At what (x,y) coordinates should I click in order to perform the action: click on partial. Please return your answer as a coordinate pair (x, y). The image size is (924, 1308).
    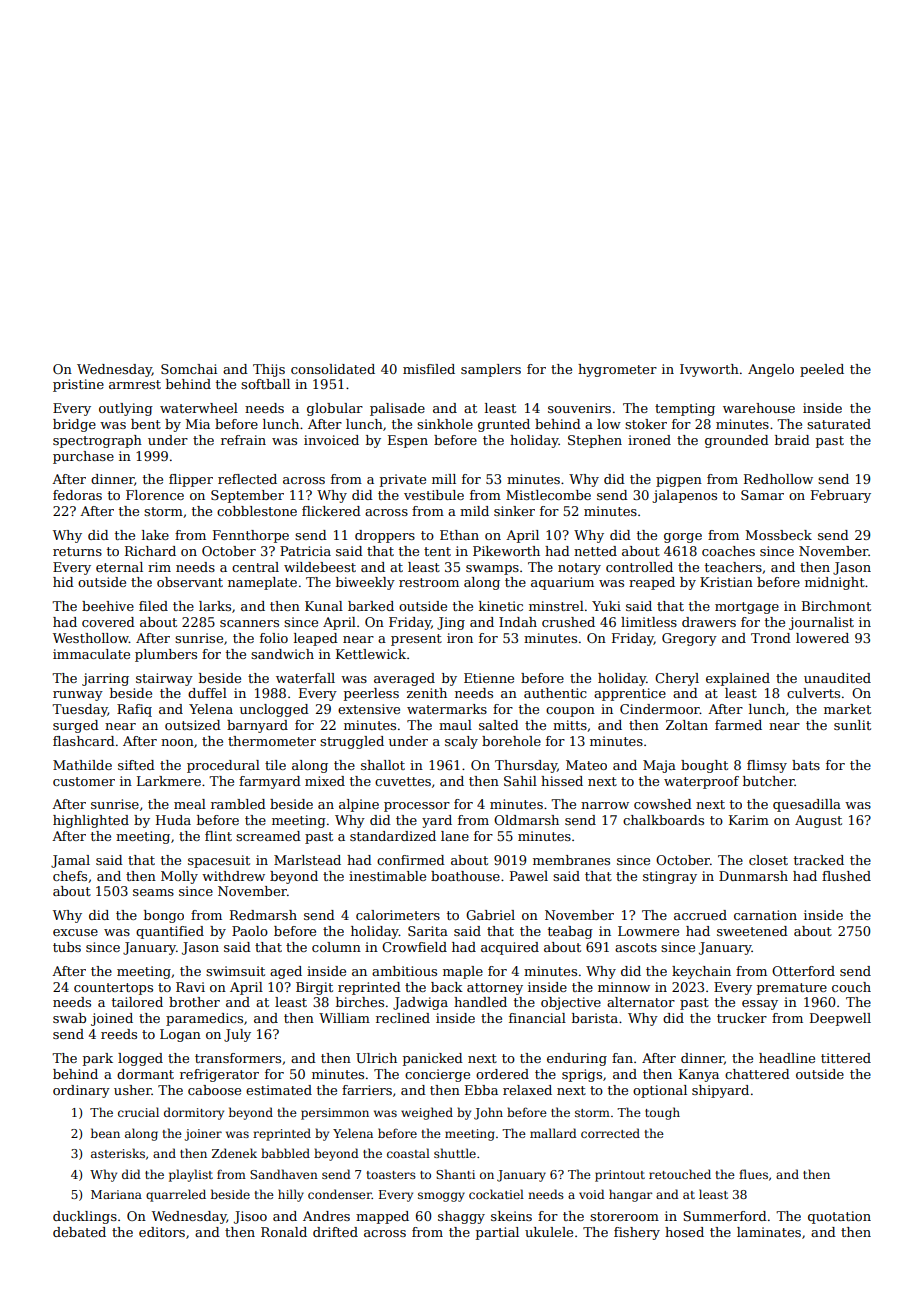
    Looking at the image, I should click on (497, 1233).
